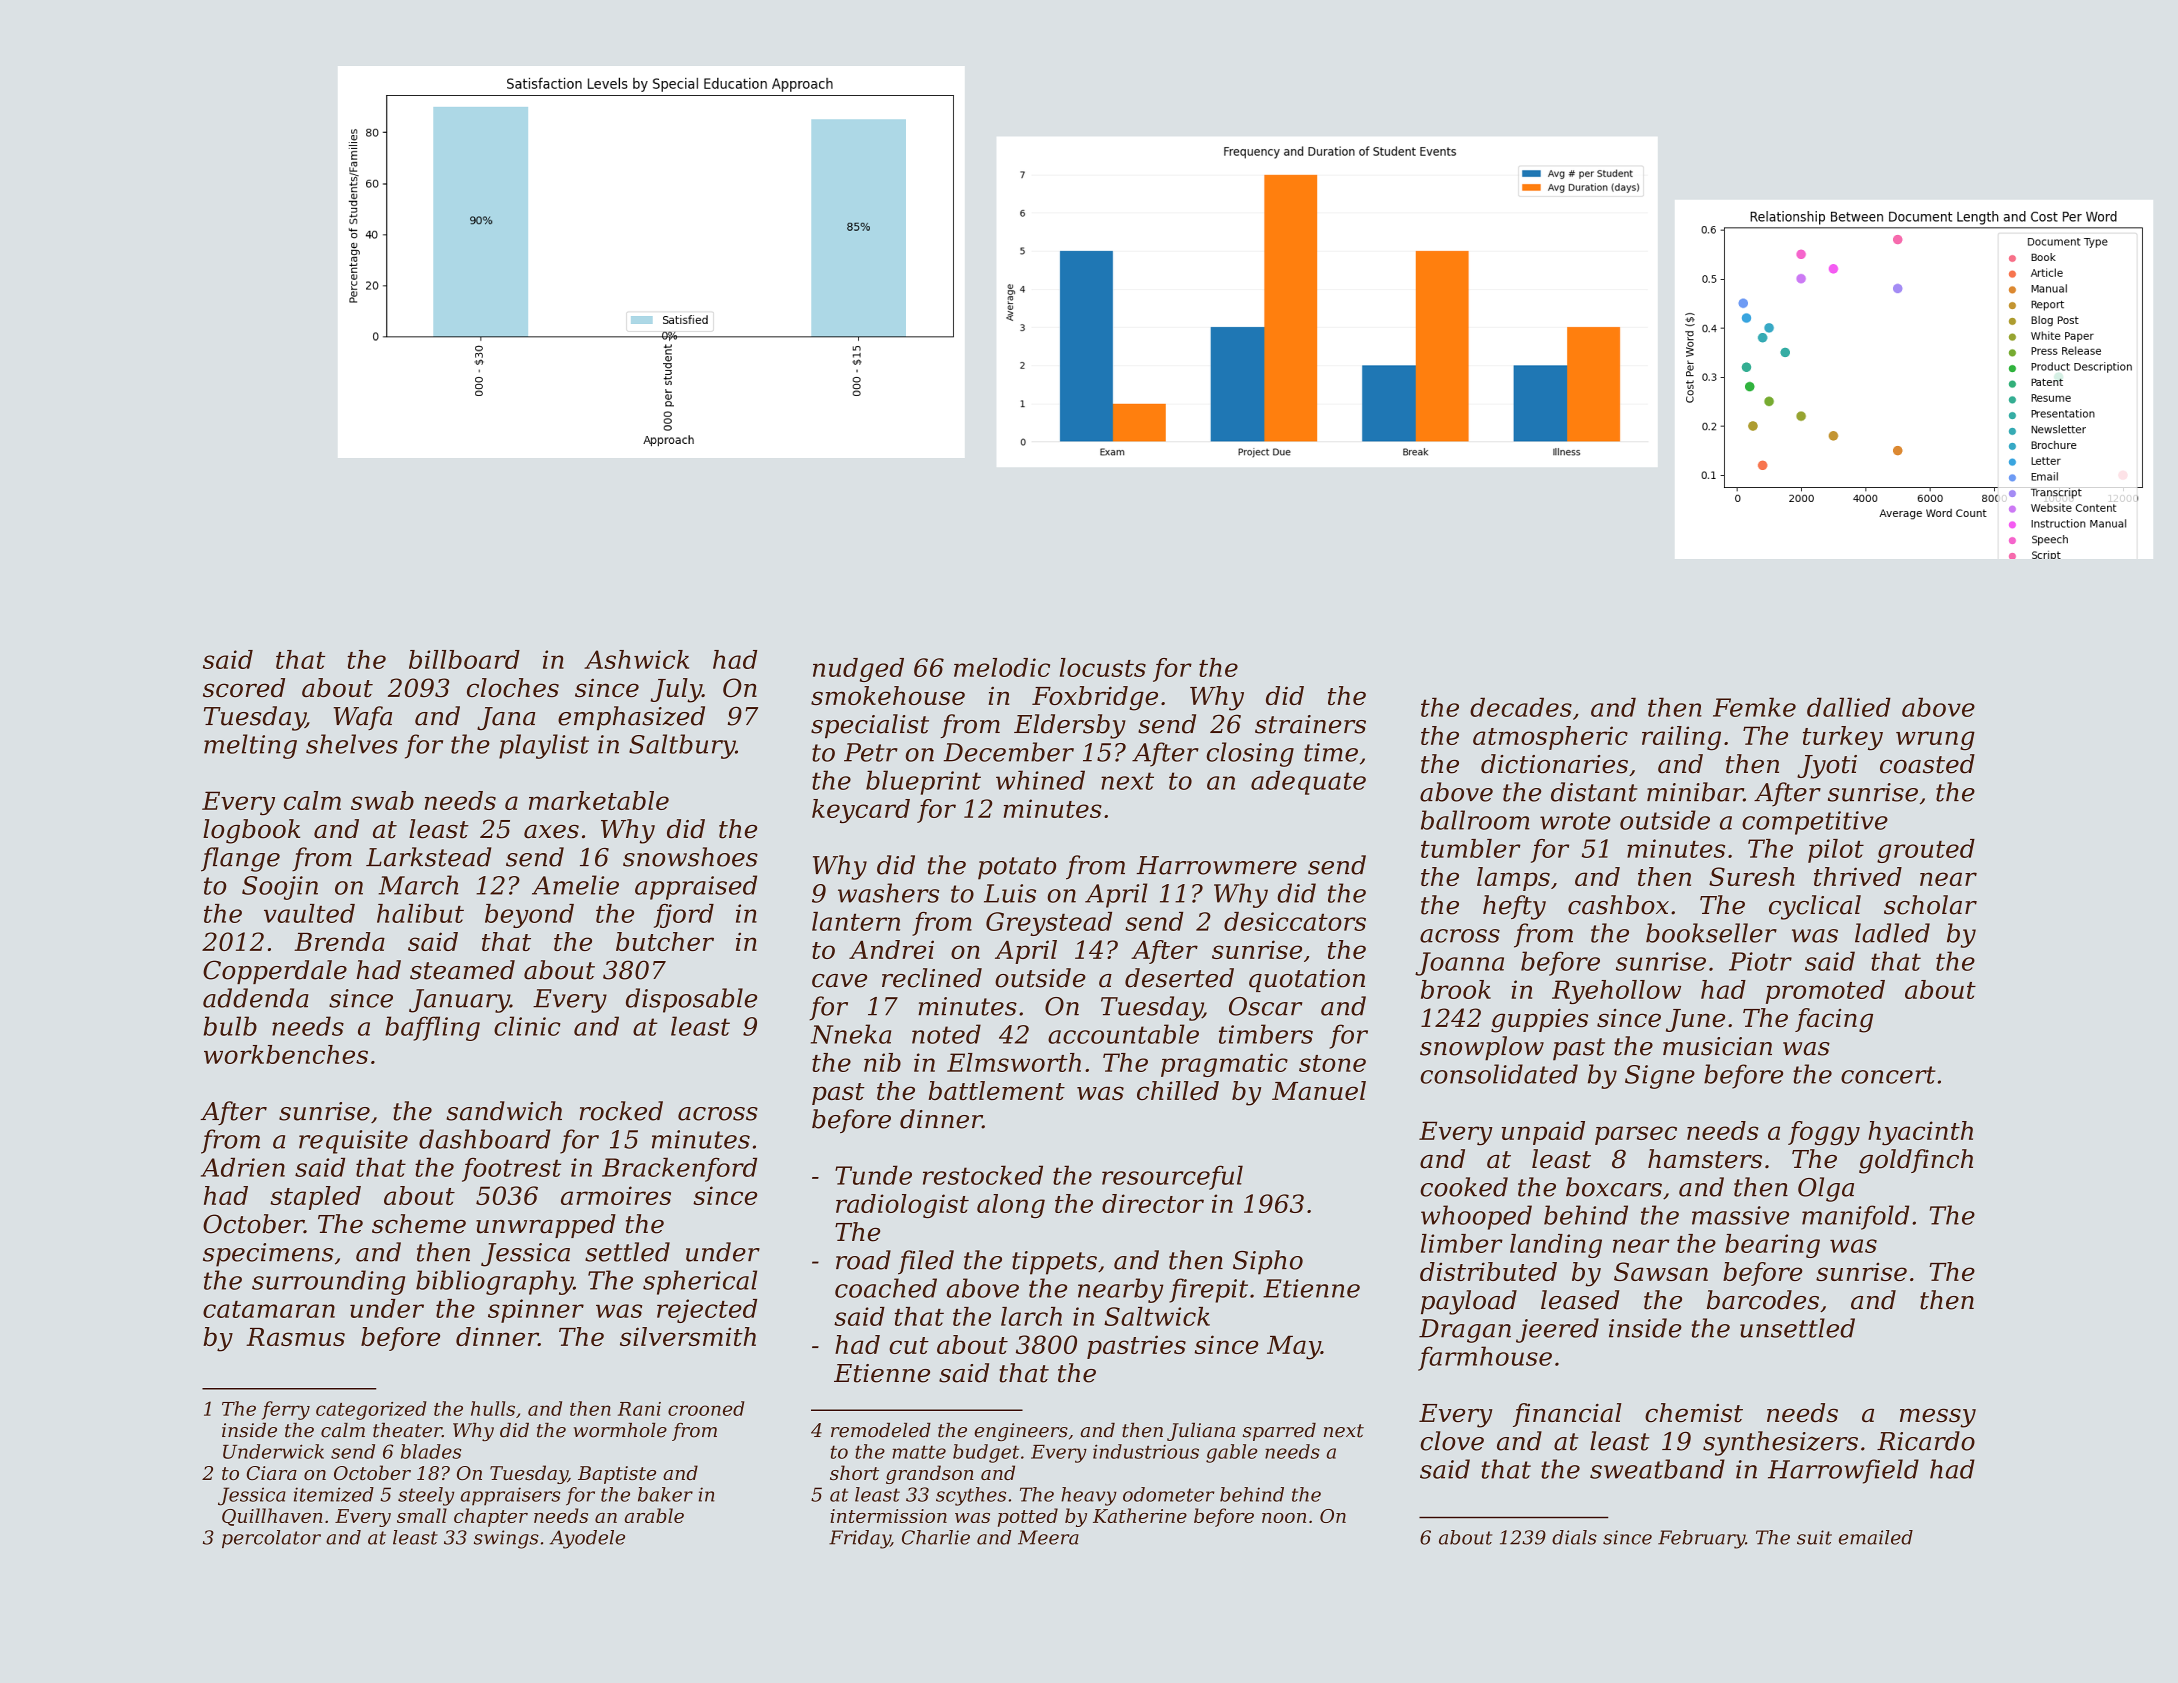 This image has width=2178, height=1683. What do you see at coordinates (1307, 980) in the image?
I see `quotation` at bounding box center [1307, 980].
